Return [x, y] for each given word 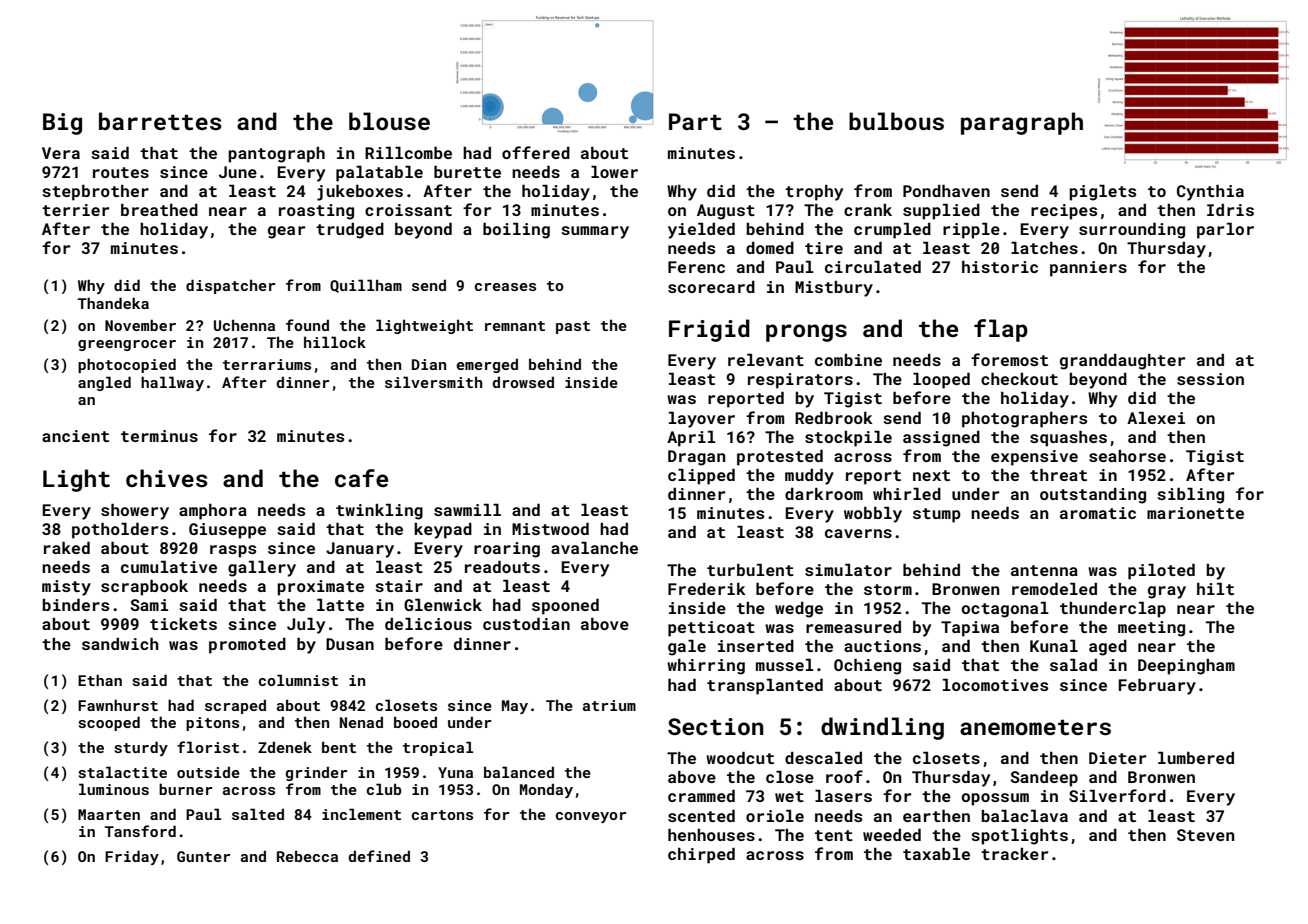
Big [62, 124]
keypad [443, 531]
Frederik [707, 589]
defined [379, 856]
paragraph [1022, 123]
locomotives [995, 685]
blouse [389, 121]
